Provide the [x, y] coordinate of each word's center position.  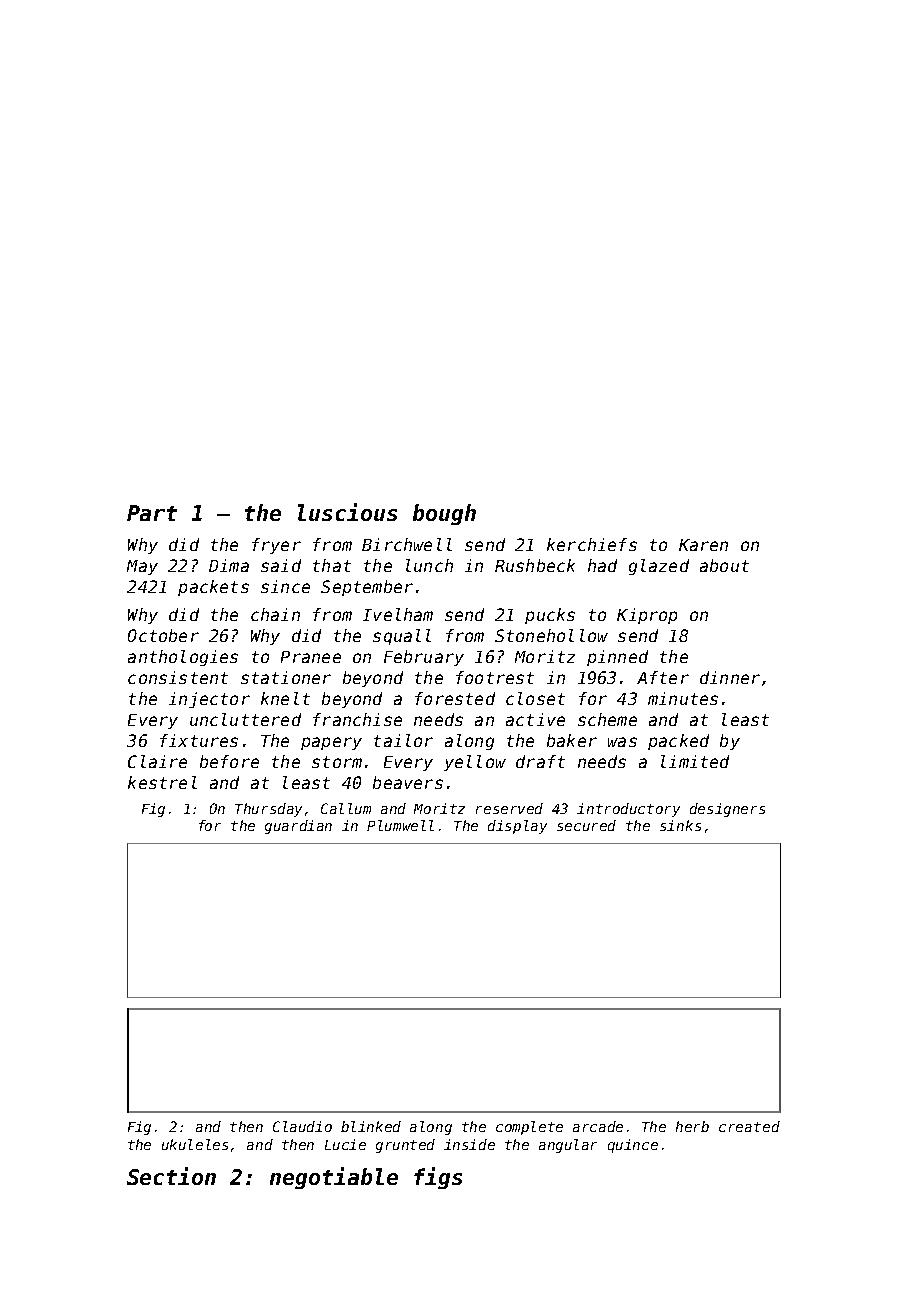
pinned [617, 658]
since [285, 586]
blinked [371, 1126]
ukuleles [195, 1144]
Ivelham [398, 614]
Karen [703, 545]
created [749, 1126]
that [332, 565]
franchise [357, 719]
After [663, 677]
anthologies [183, 658]
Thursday [268, 810]
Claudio [302, 1126]
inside [469, 1144]
